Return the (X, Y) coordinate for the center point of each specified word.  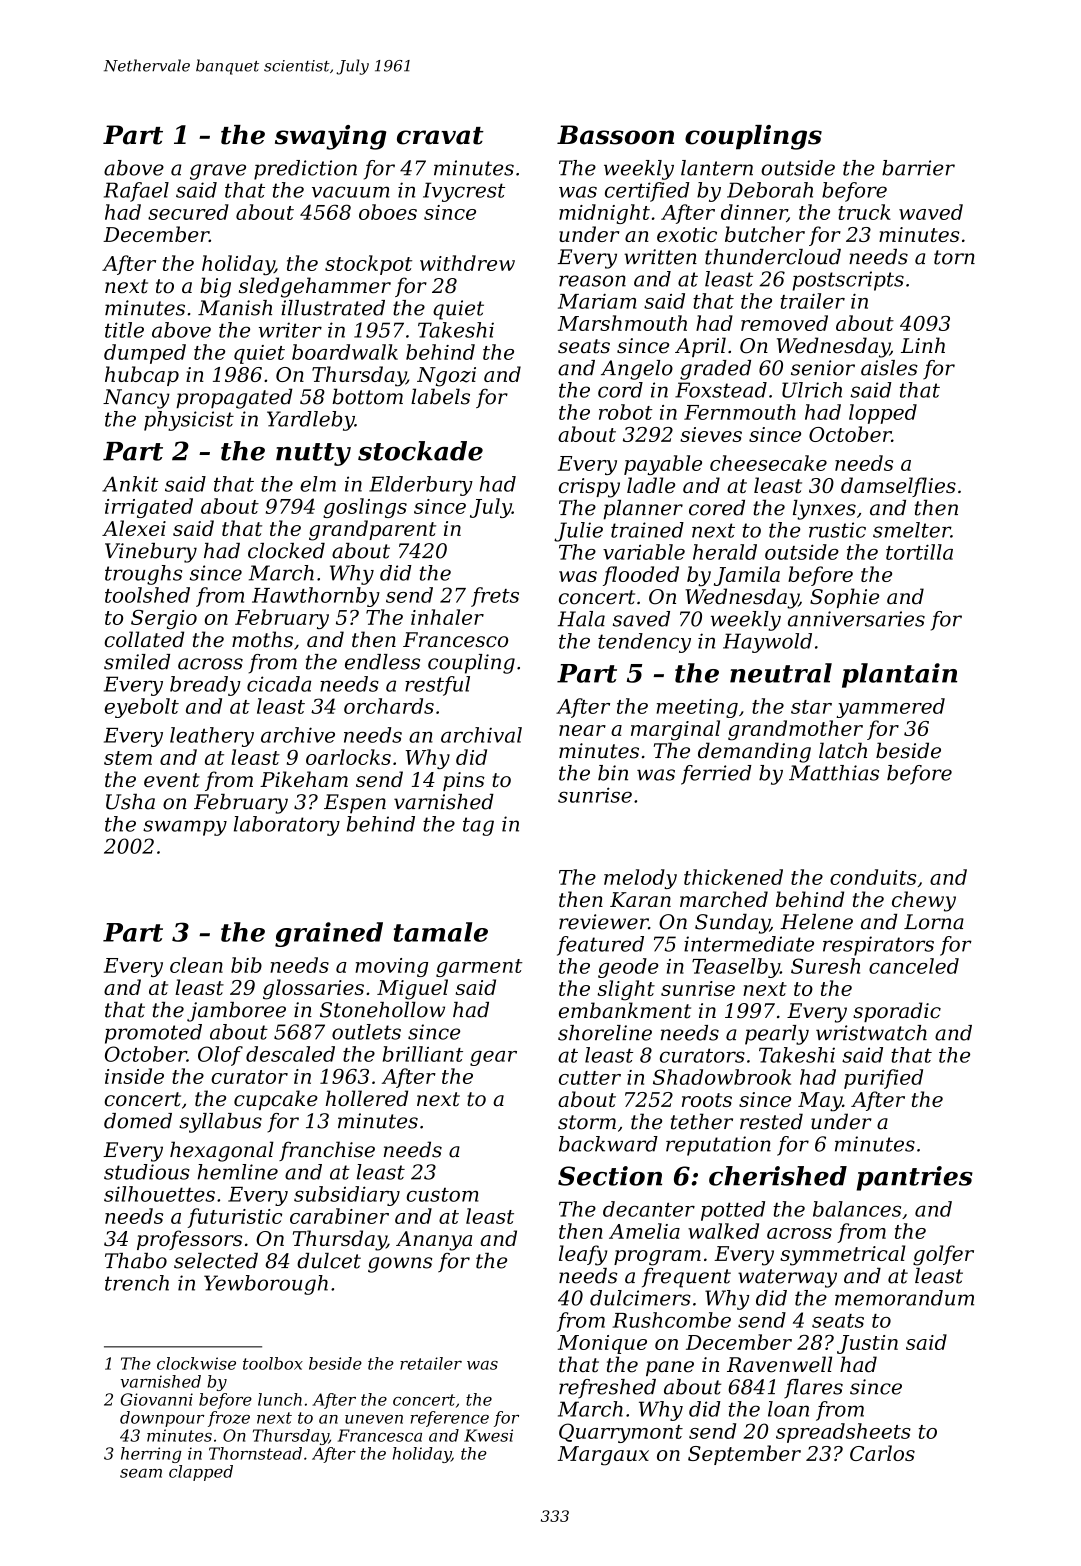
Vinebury (151, 553)
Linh (923, 345)
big (215, 287)
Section (610, 1176)
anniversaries (856, 619)
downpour (162, 1419)
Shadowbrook (722, 1077)
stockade (420, 451)
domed (138, 1121)
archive (298, 735)
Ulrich (812, 390)
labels (440, 396)
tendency (644, 643)
